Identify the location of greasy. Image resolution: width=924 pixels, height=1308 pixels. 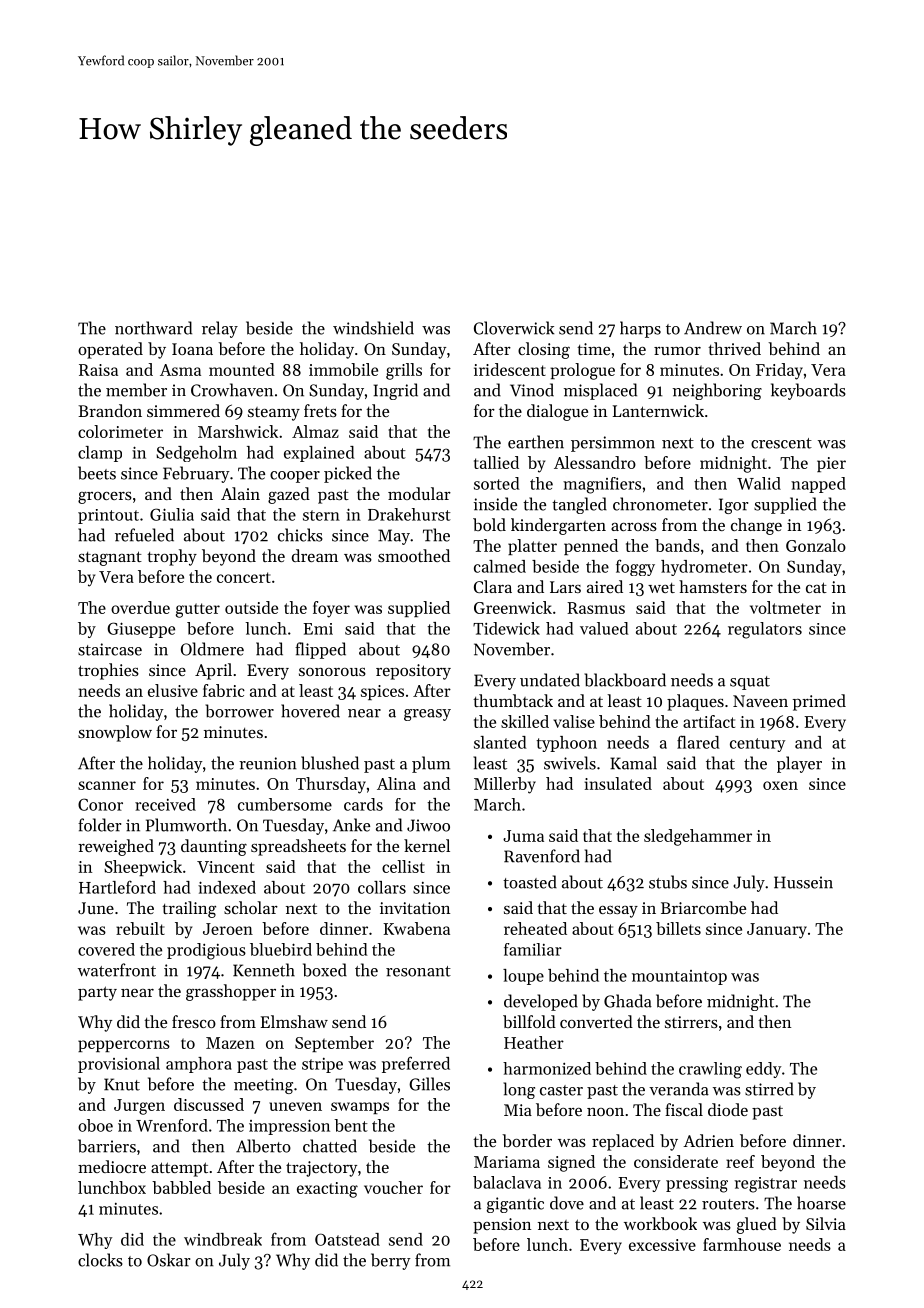
(427, 715).
